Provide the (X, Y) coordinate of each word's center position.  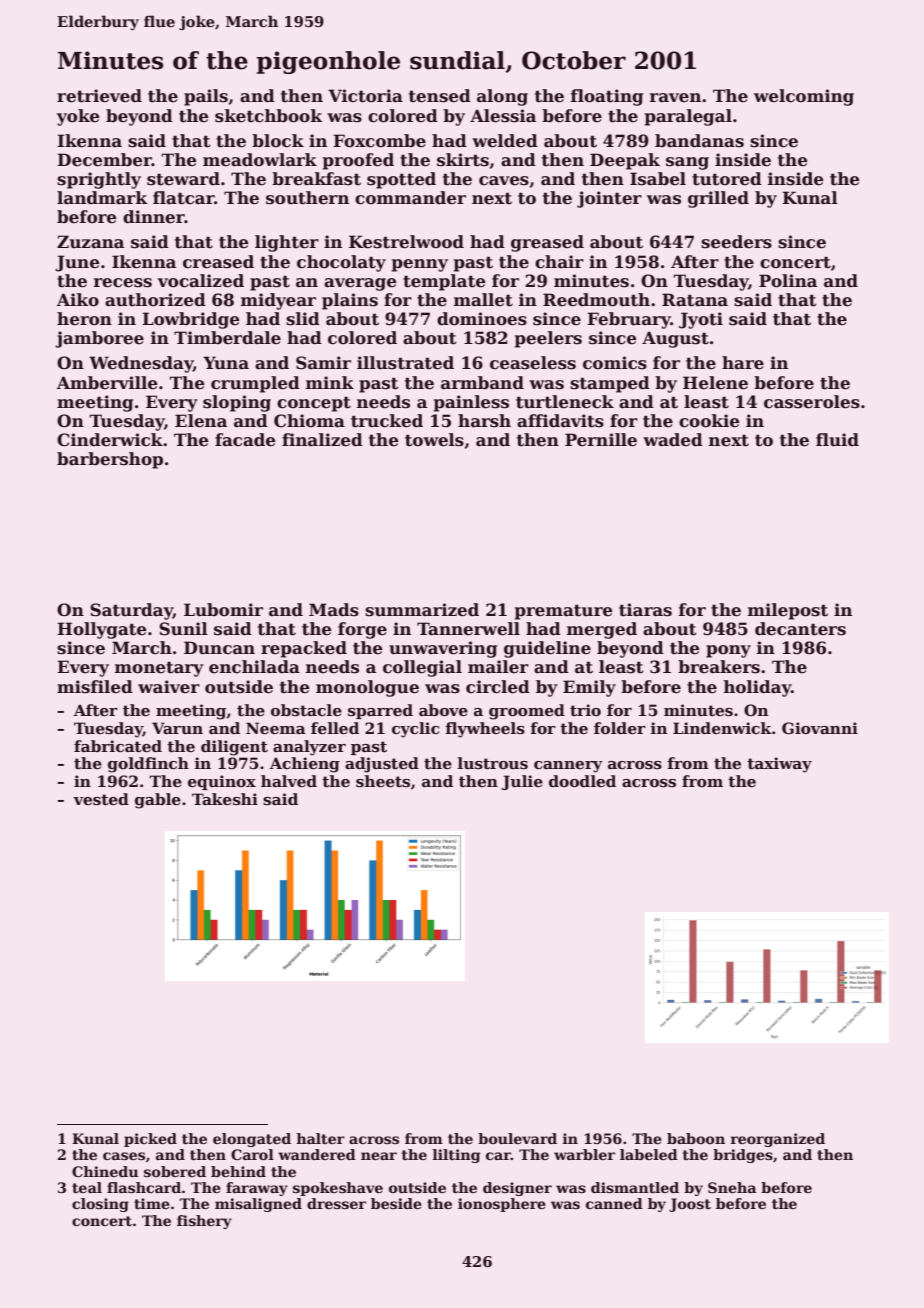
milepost (788, 611)
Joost (690, 1205)
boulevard (517, 1138)
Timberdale (227, 338)
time (152, 1203)
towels (434, 440)
